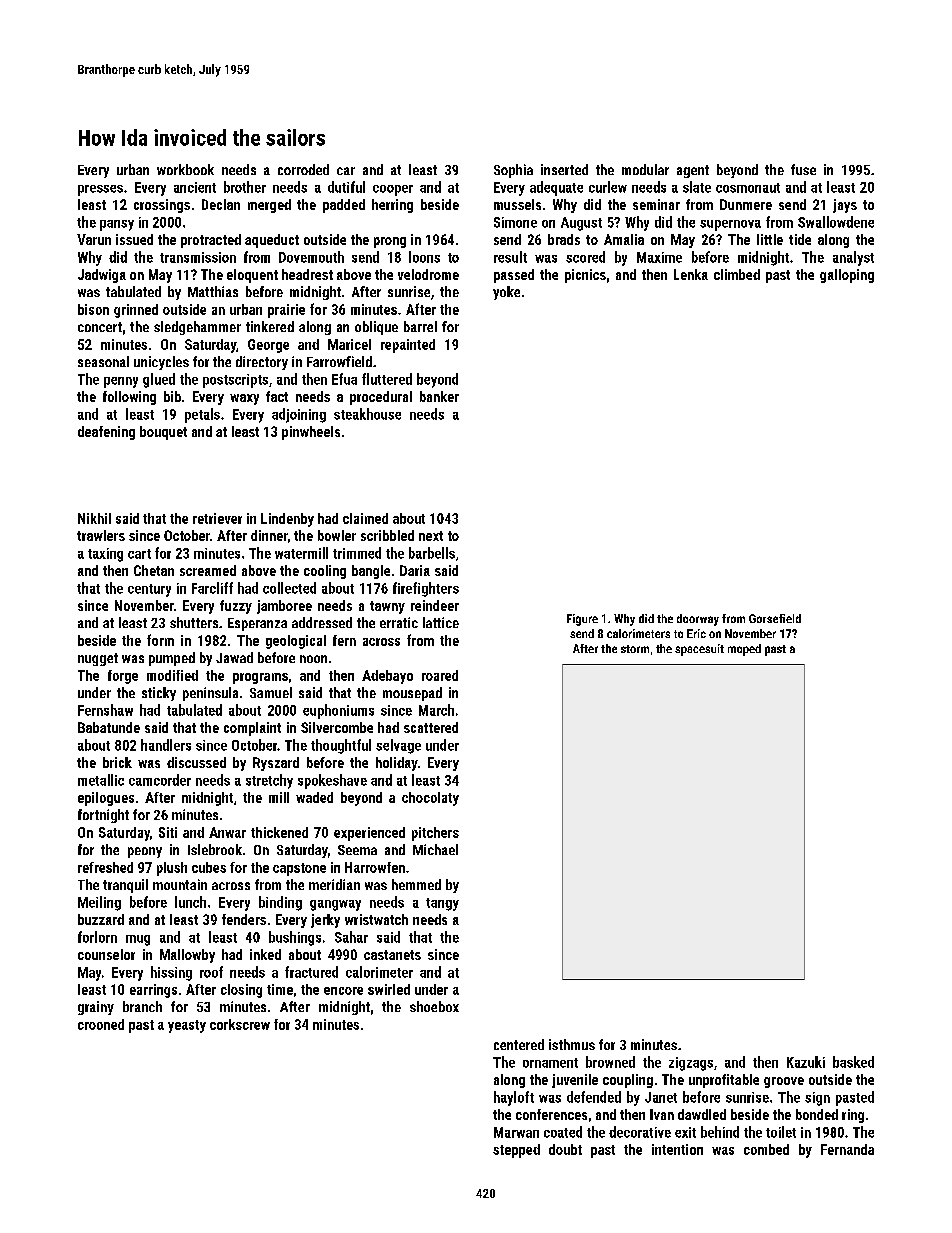 Image resolution: width=952 pixels, height=1233 pixels. I want to click on bonded, so click(817, 1114).
